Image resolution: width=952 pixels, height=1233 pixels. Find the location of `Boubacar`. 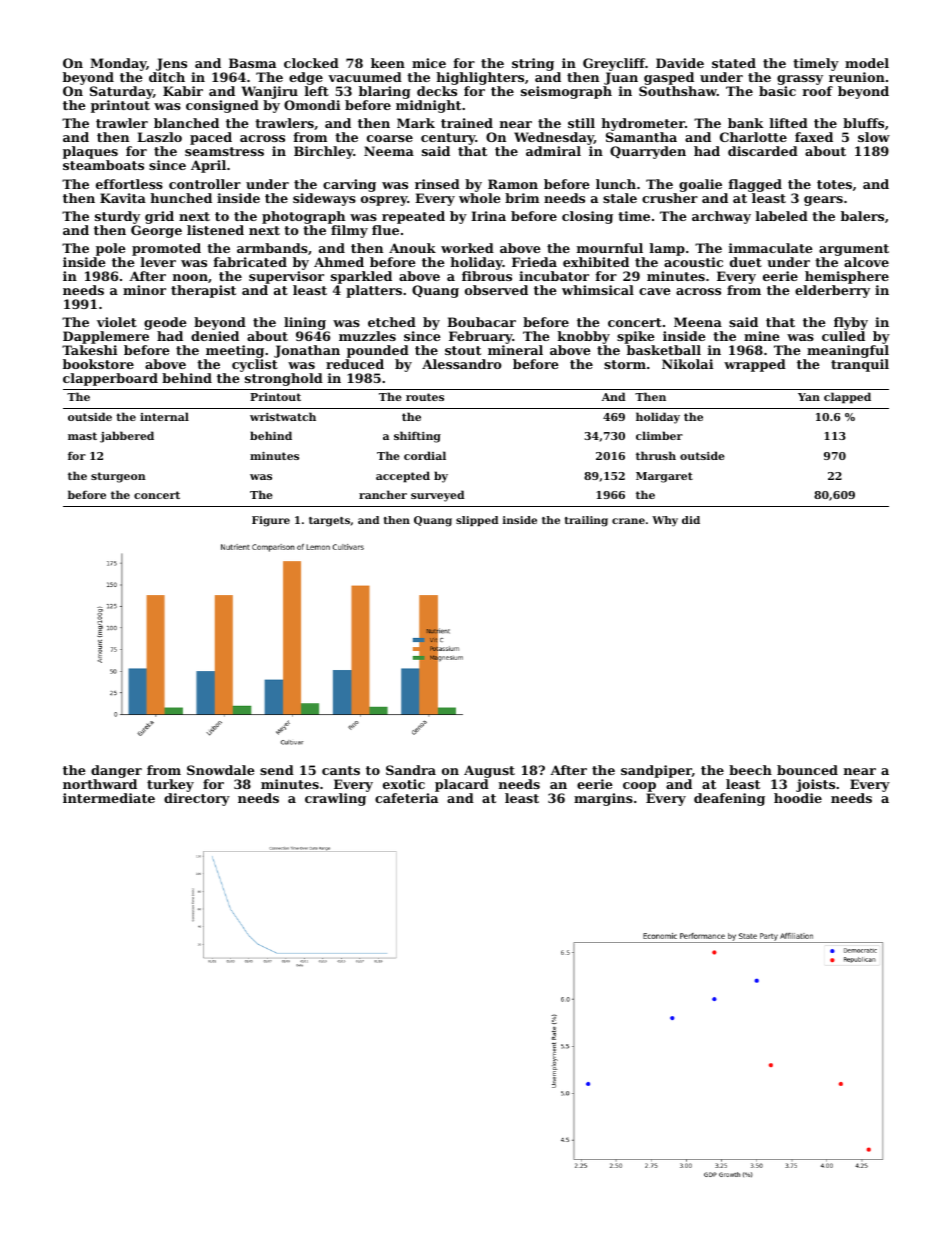

Boubacar is located at coordinates (481, 322).
